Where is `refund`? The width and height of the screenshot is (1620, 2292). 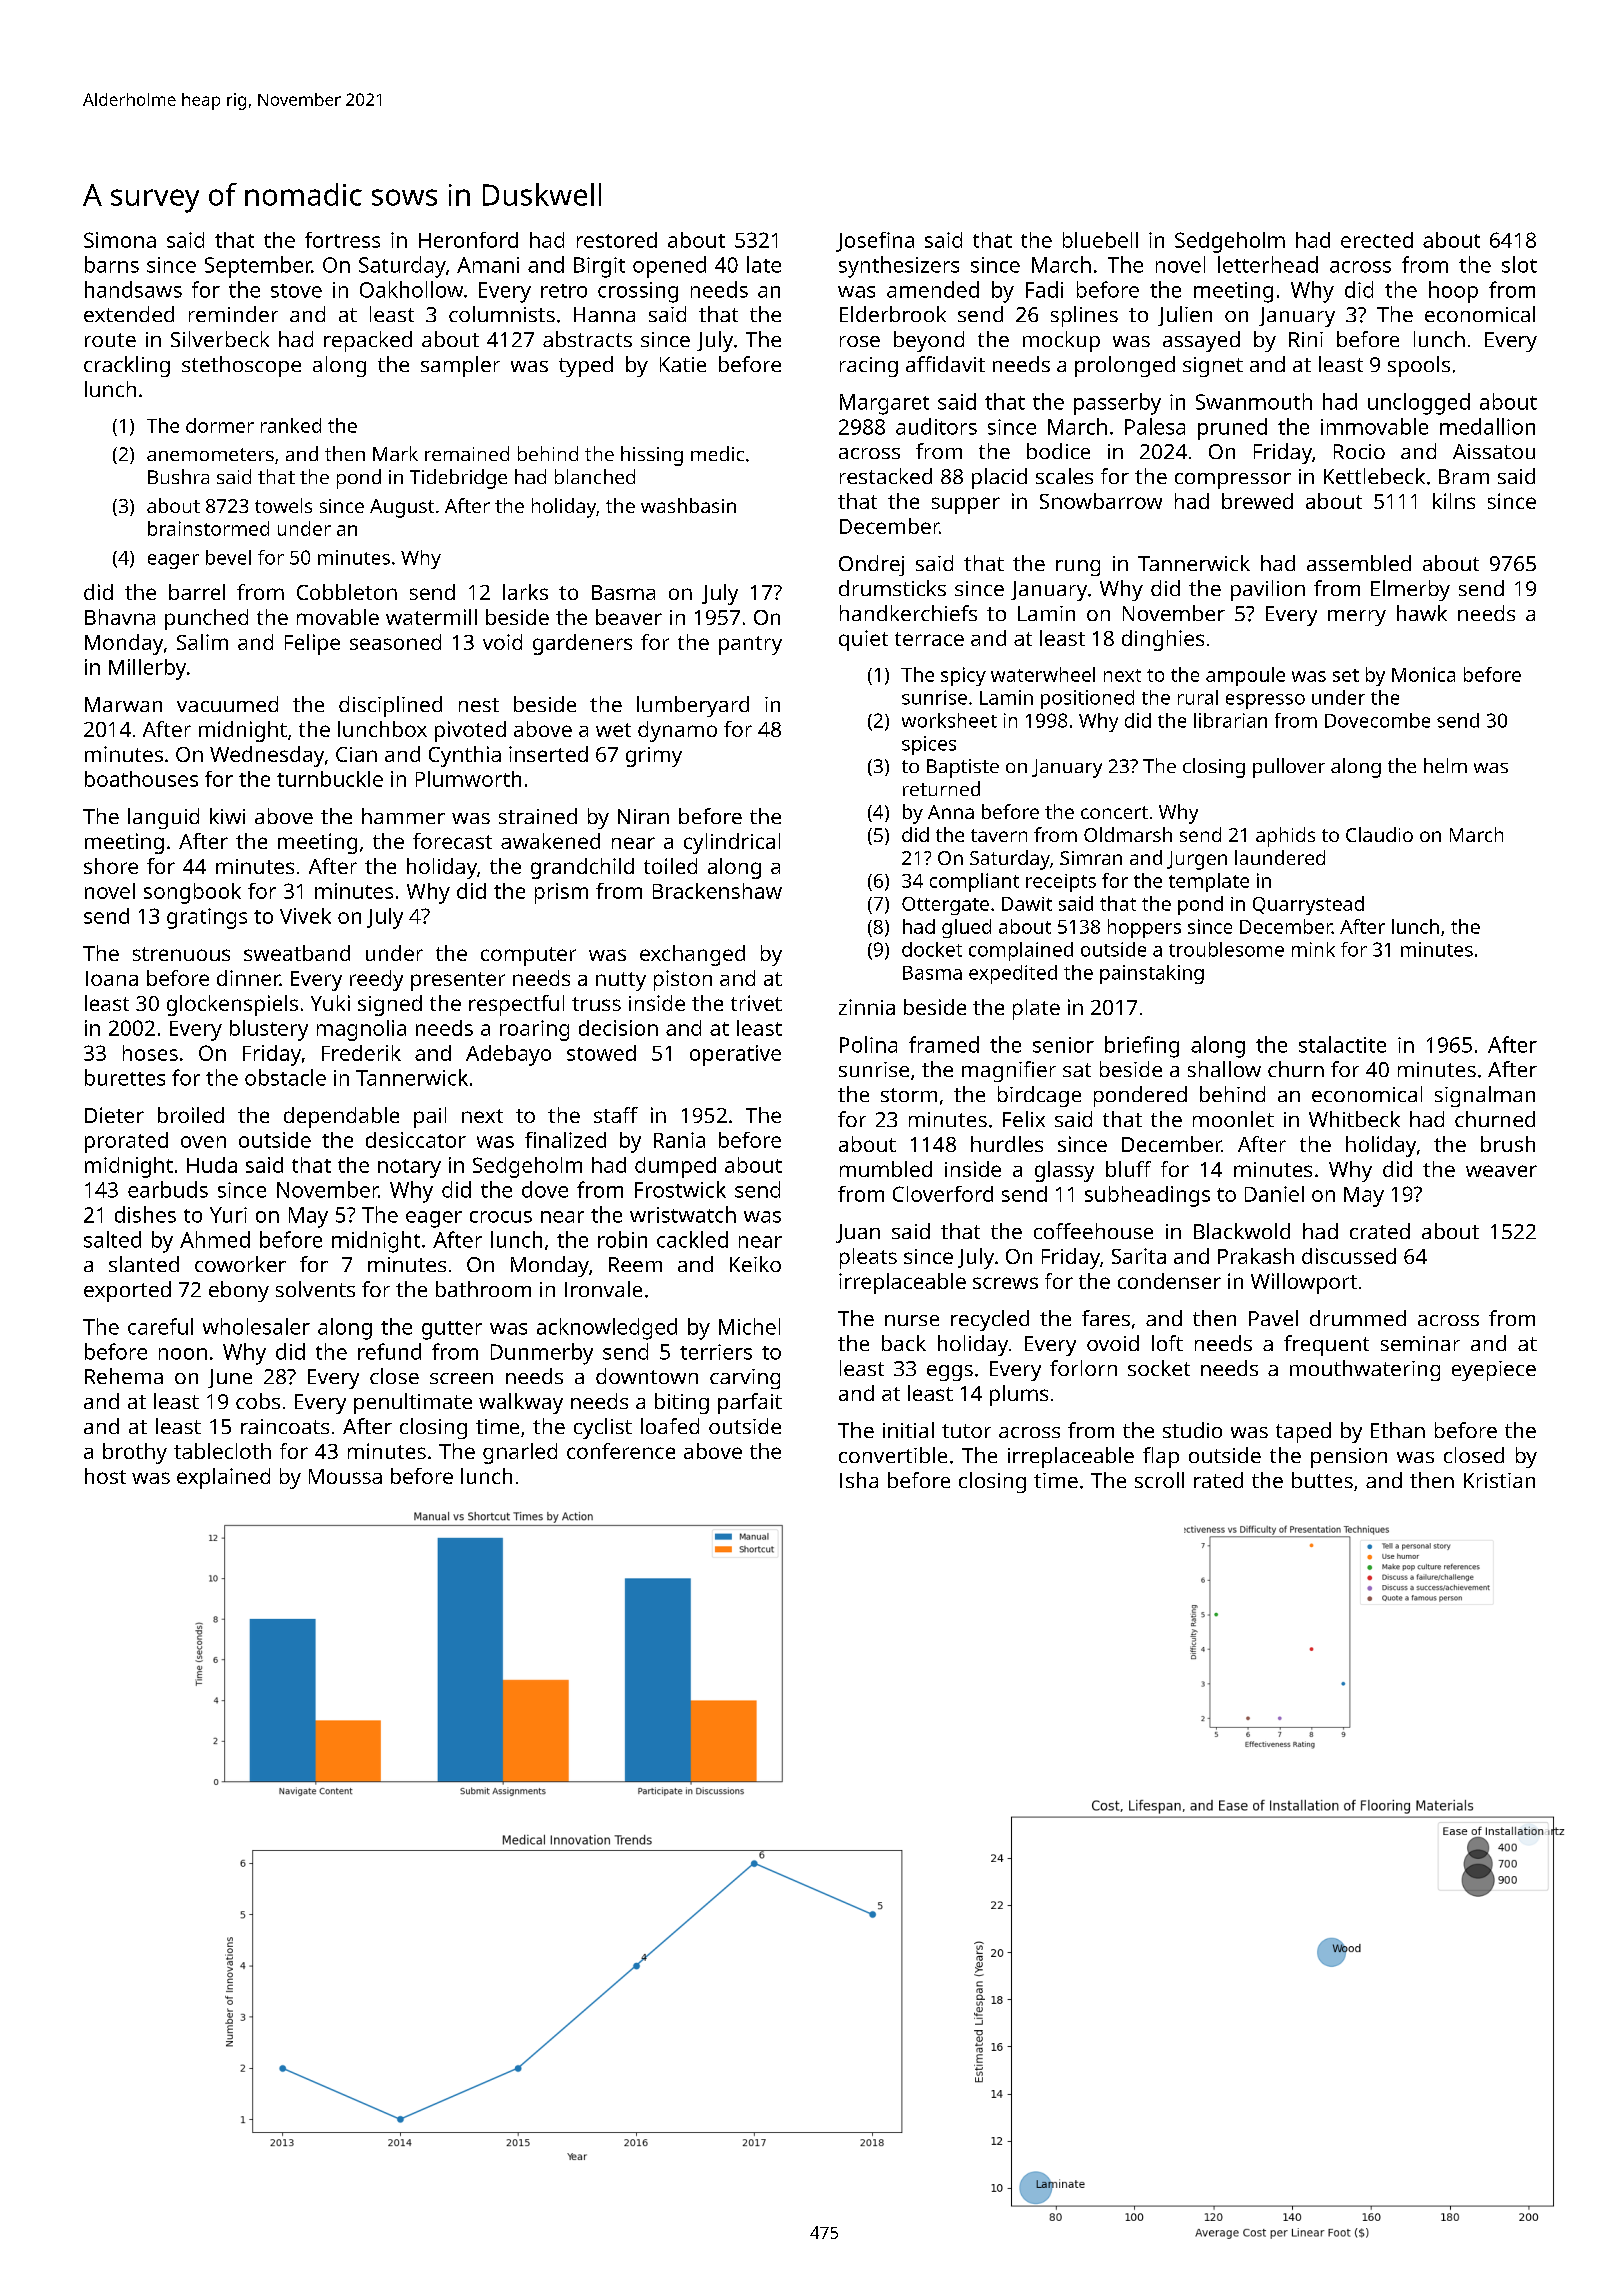 refund is located at coordinates (389, 1351).
